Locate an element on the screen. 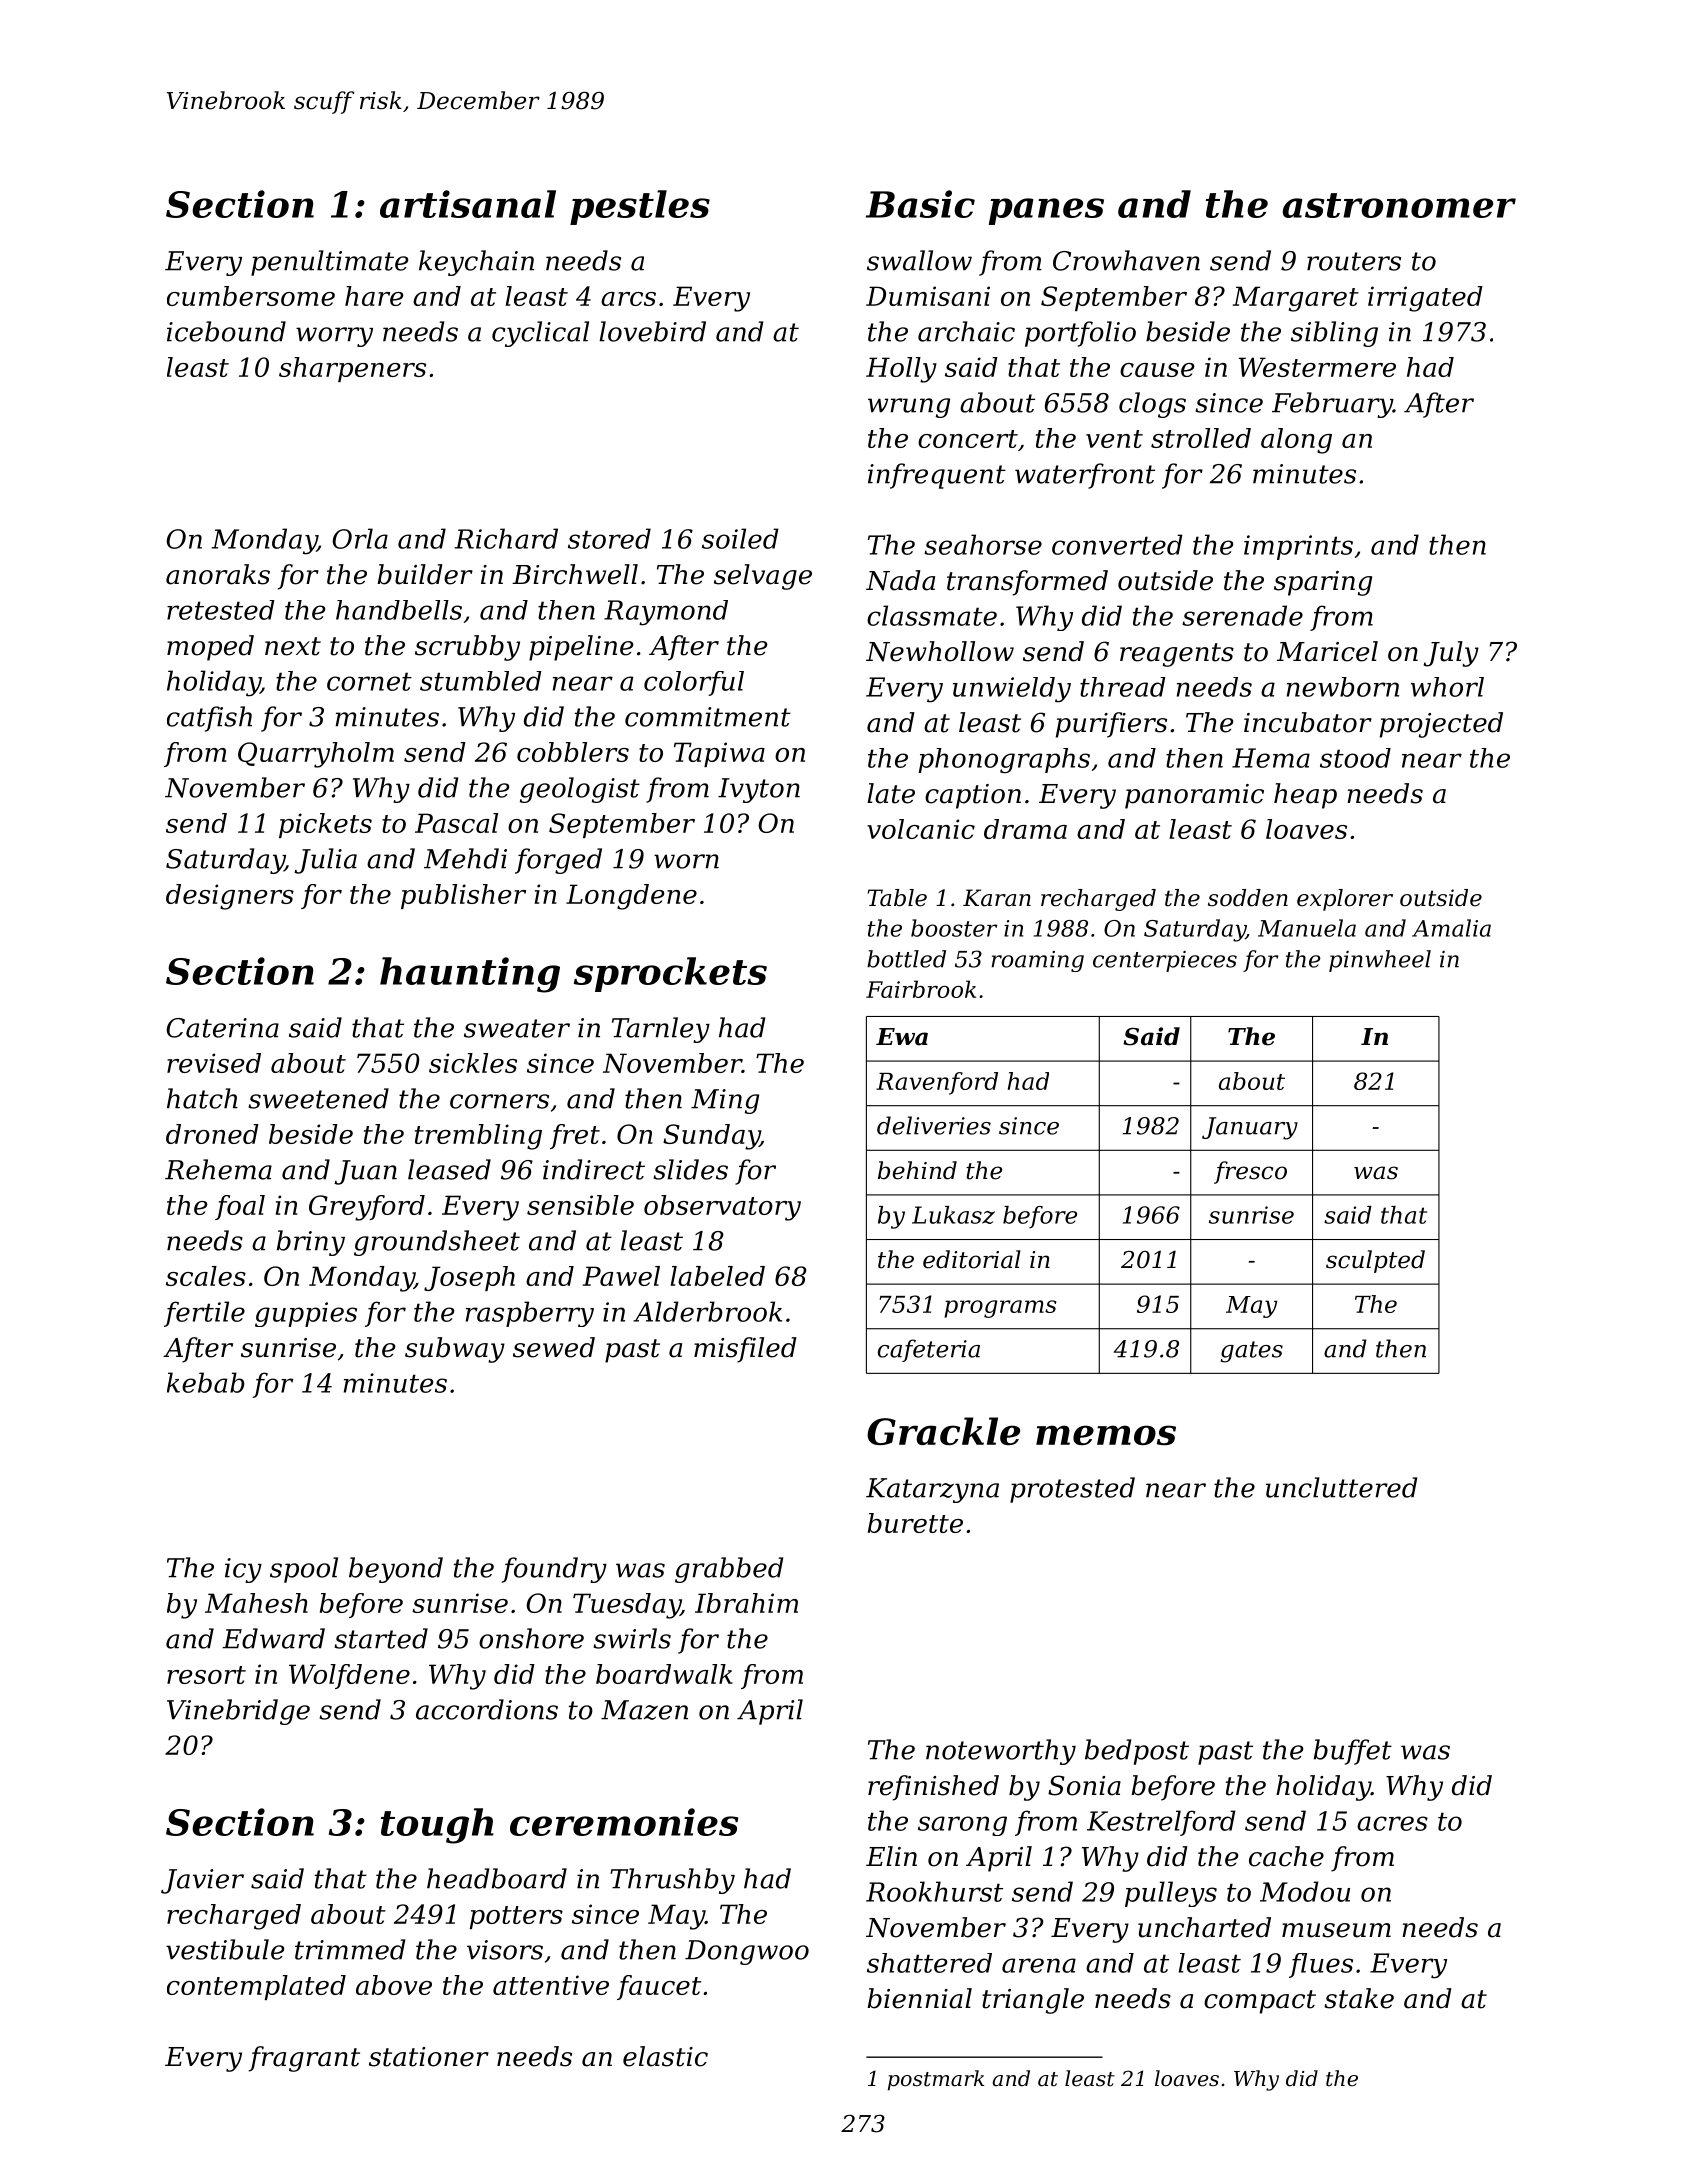 The image size is (1683, 2178). Katarzyna is located at coordinates (932, 1490).
